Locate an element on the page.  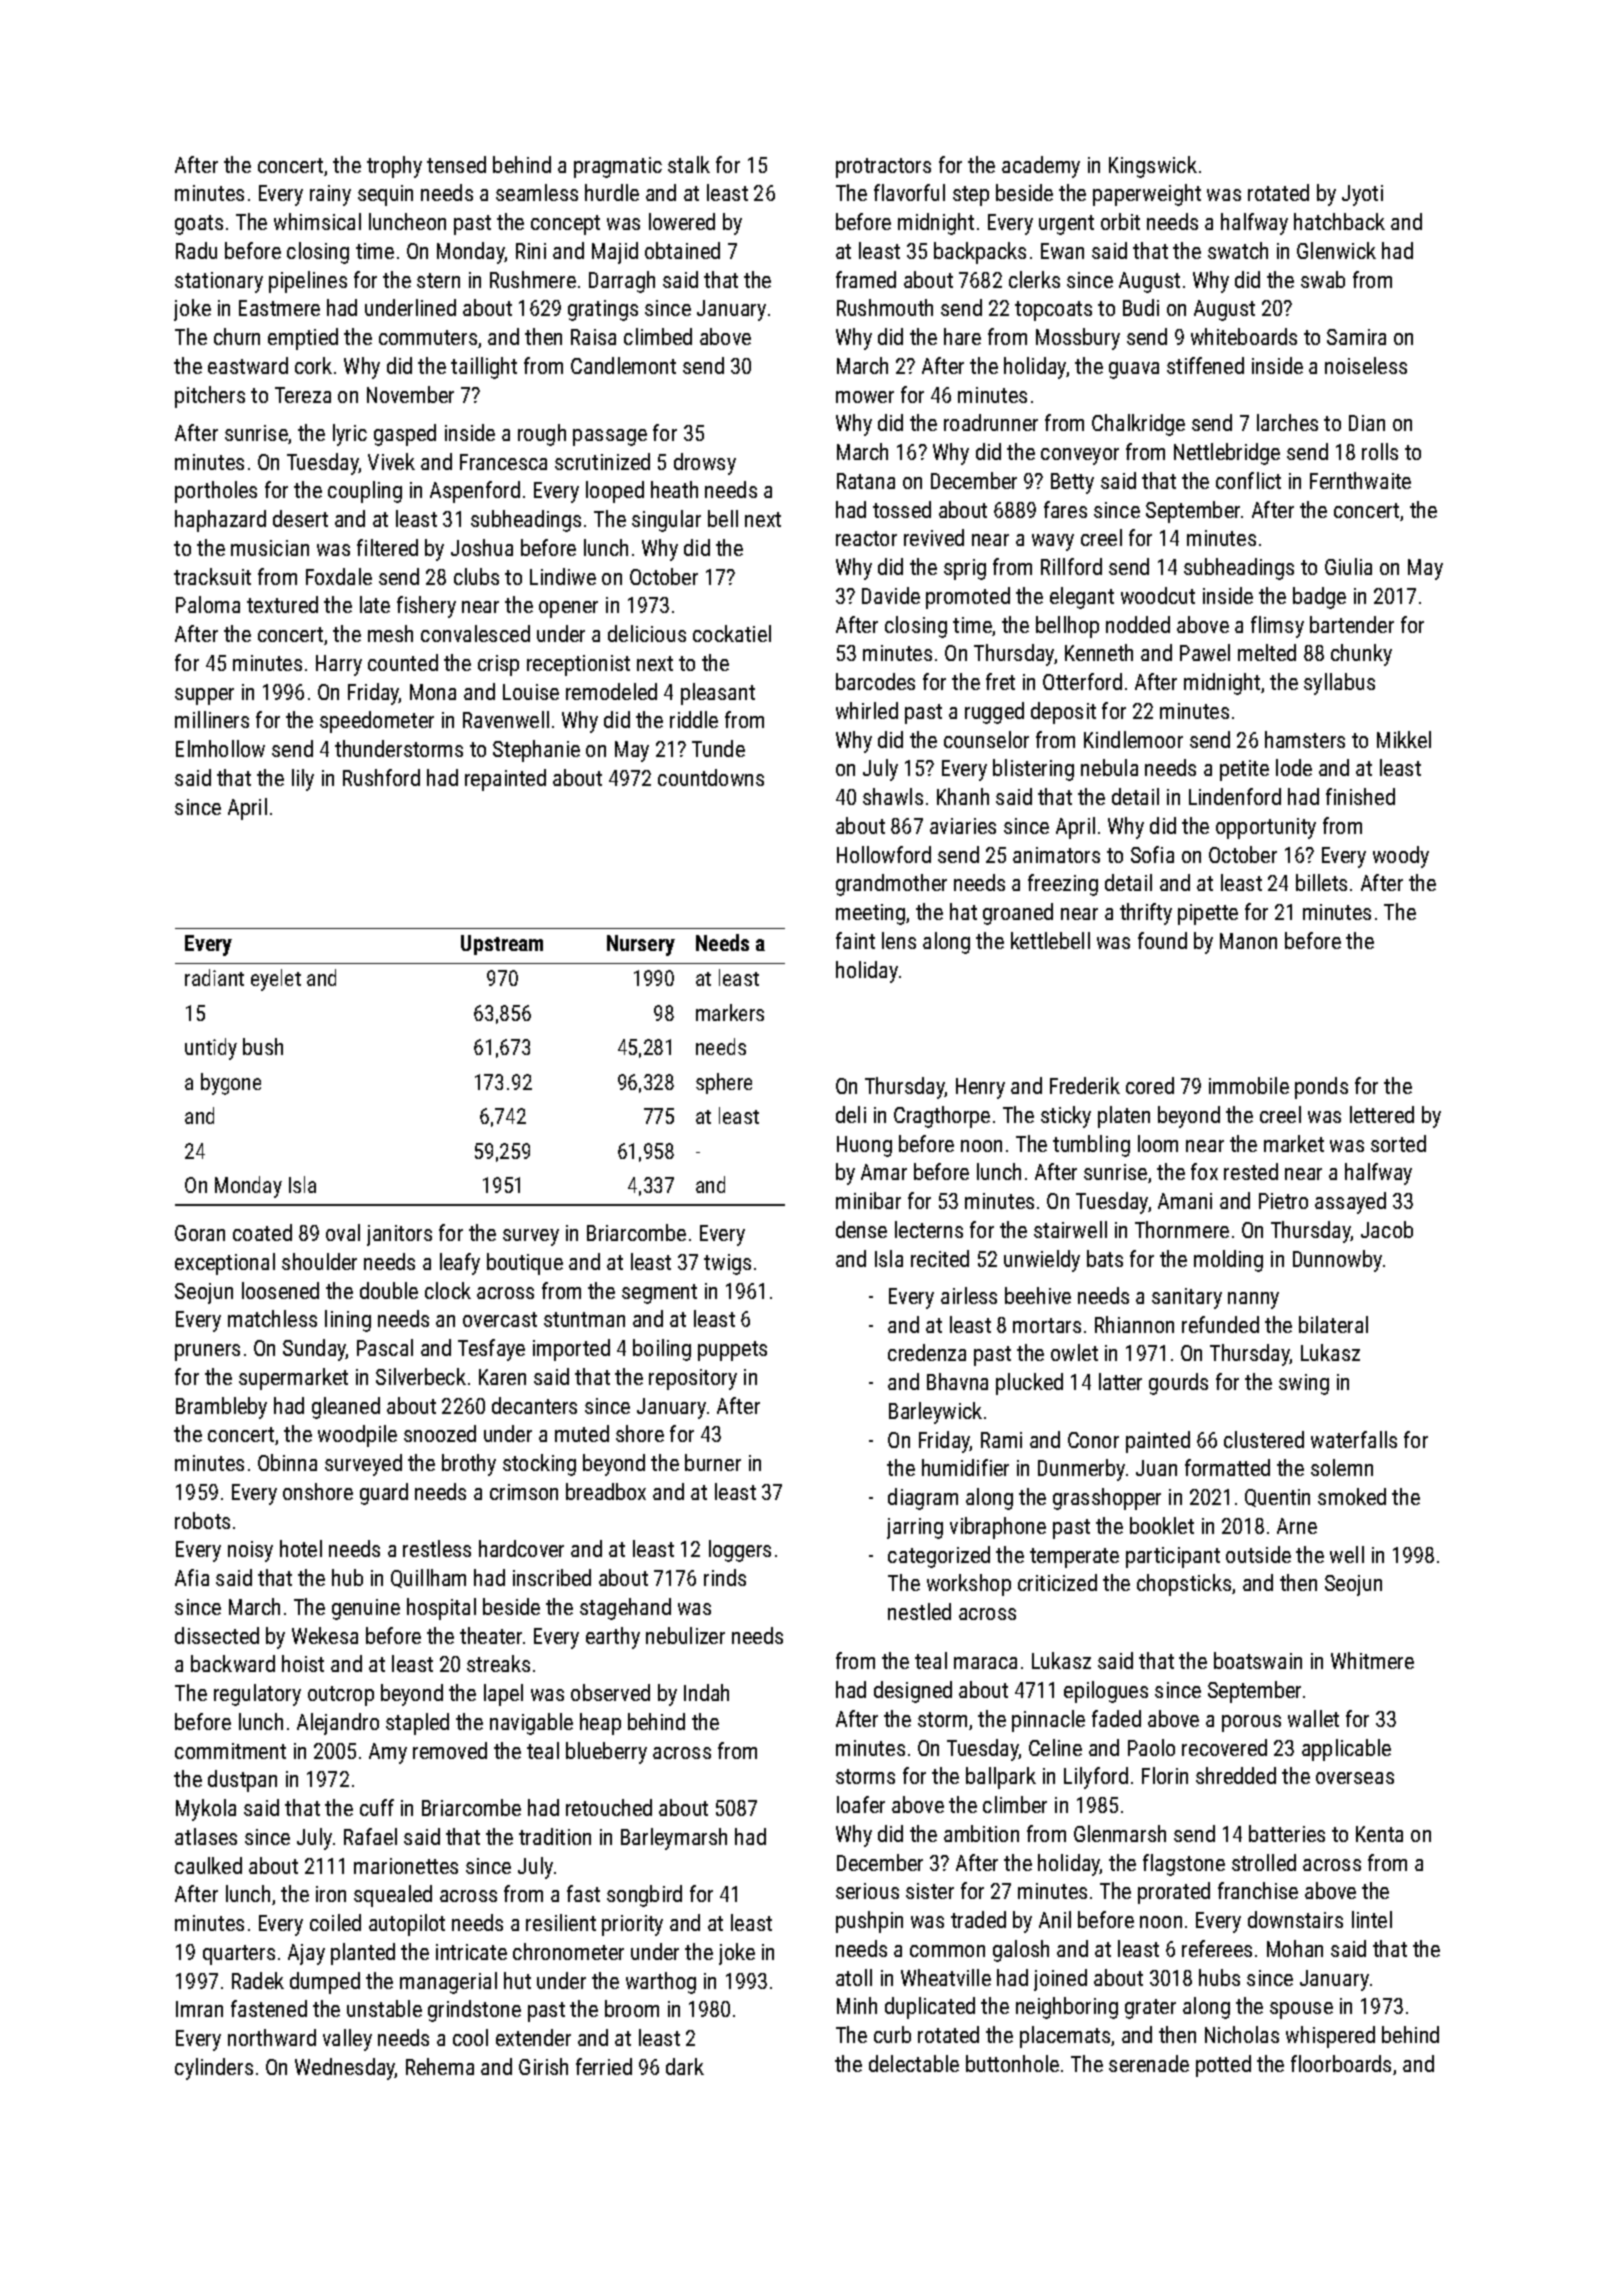
Quillham is located at coordinates (428, 1578).
